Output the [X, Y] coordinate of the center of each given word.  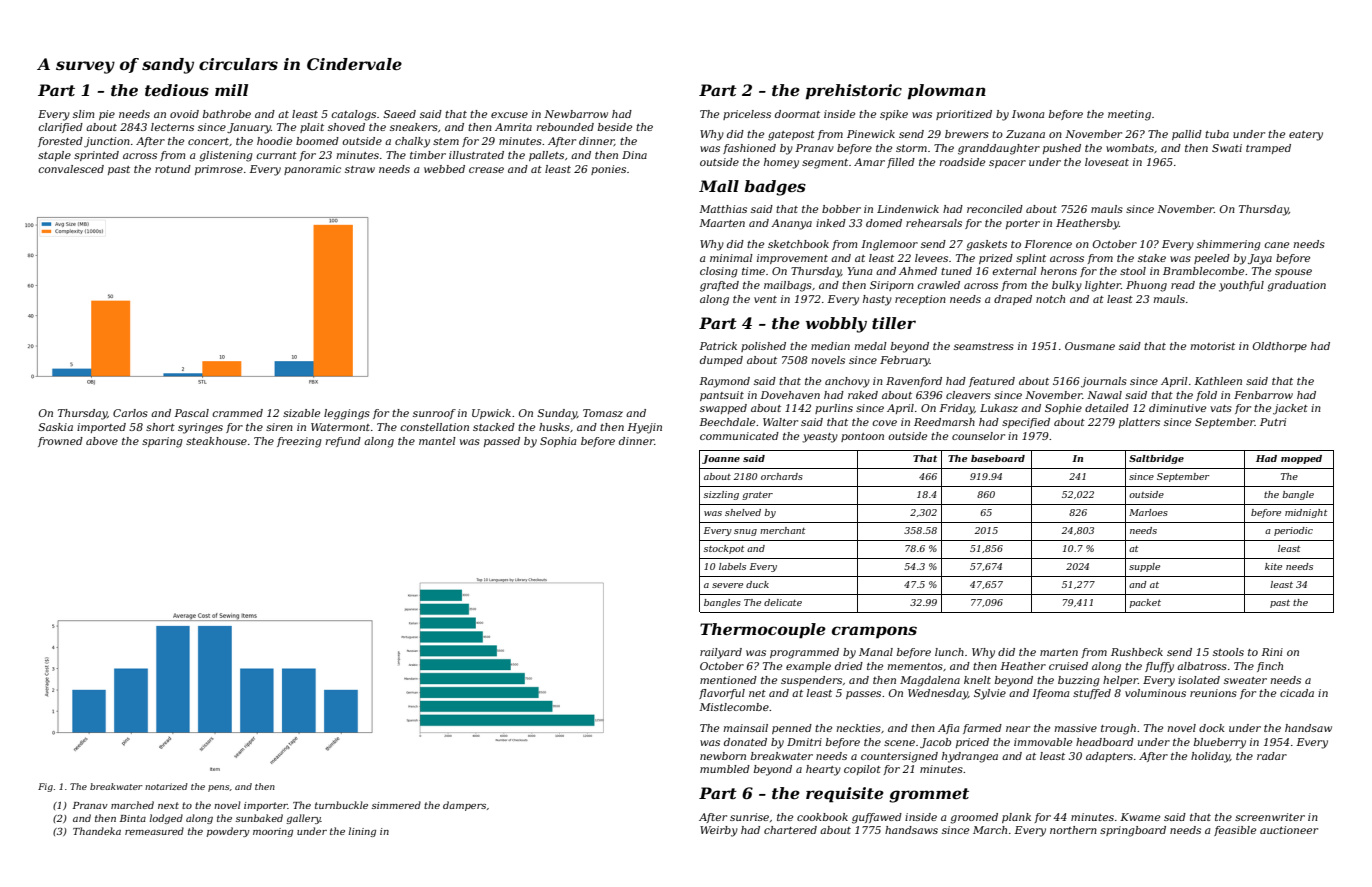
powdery [228, 832]
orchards [782, 476]
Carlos [130, 413]
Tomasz [603, 413]
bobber [841, 209]
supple [1144, 567]
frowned [60, 442]
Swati [1227, 148]
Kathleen [1218, 381]
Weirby [719, 831]
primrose [219, 170]
